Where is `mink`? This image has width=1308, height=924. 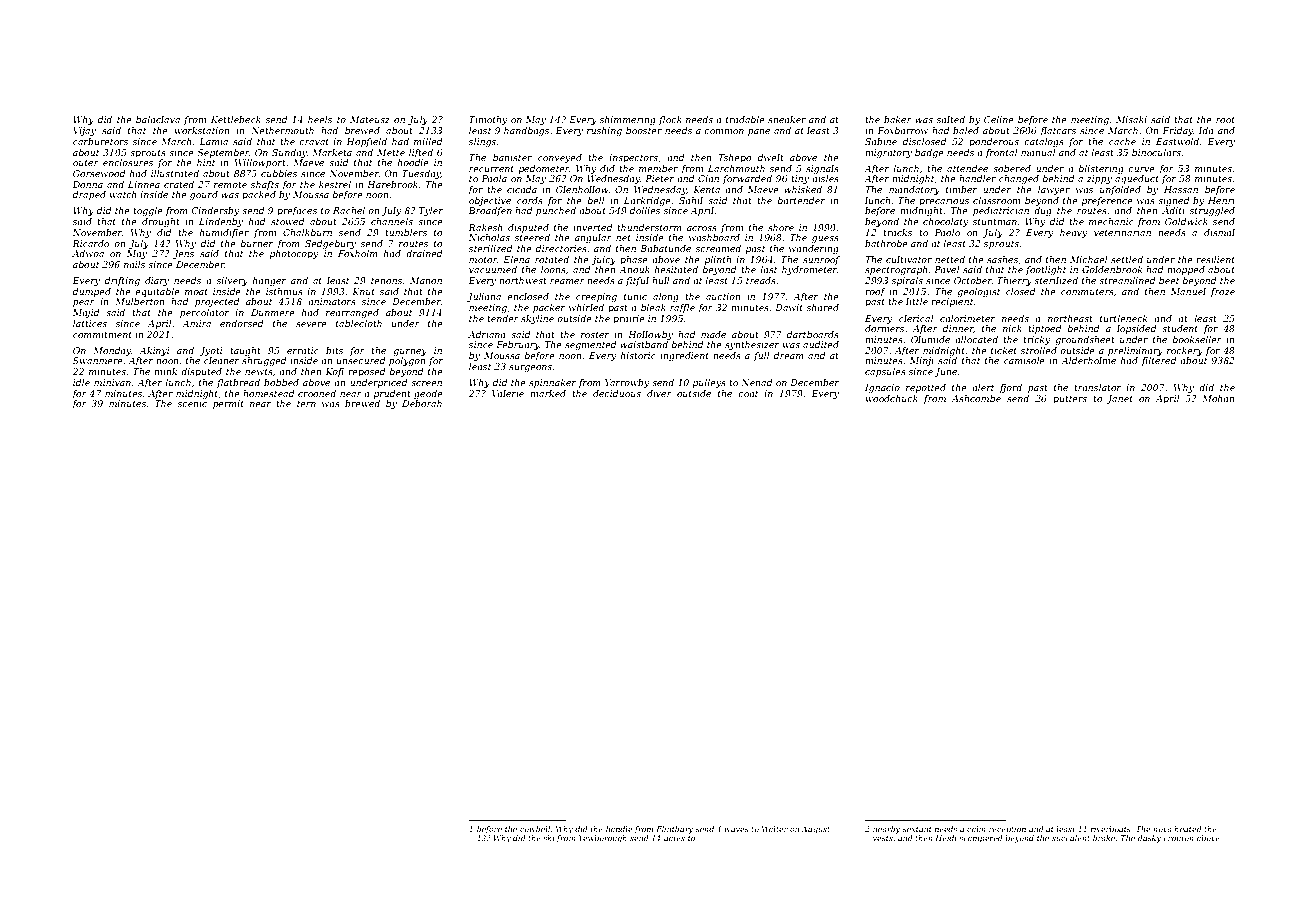 mink is located at coordinates (165, 371).
